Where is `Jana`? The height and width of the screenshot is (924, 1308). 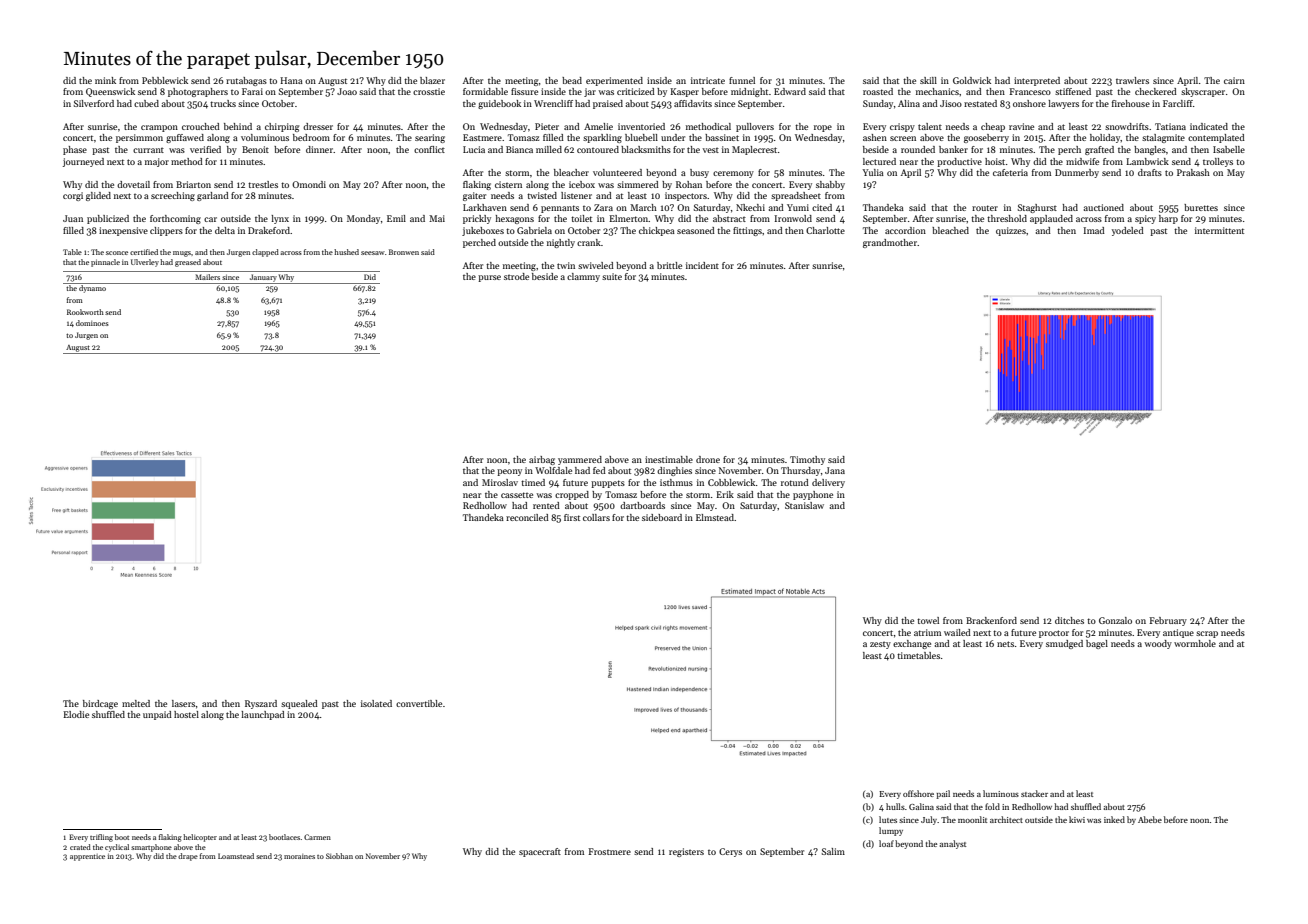 Jana is located at coordinates (835, 470).
